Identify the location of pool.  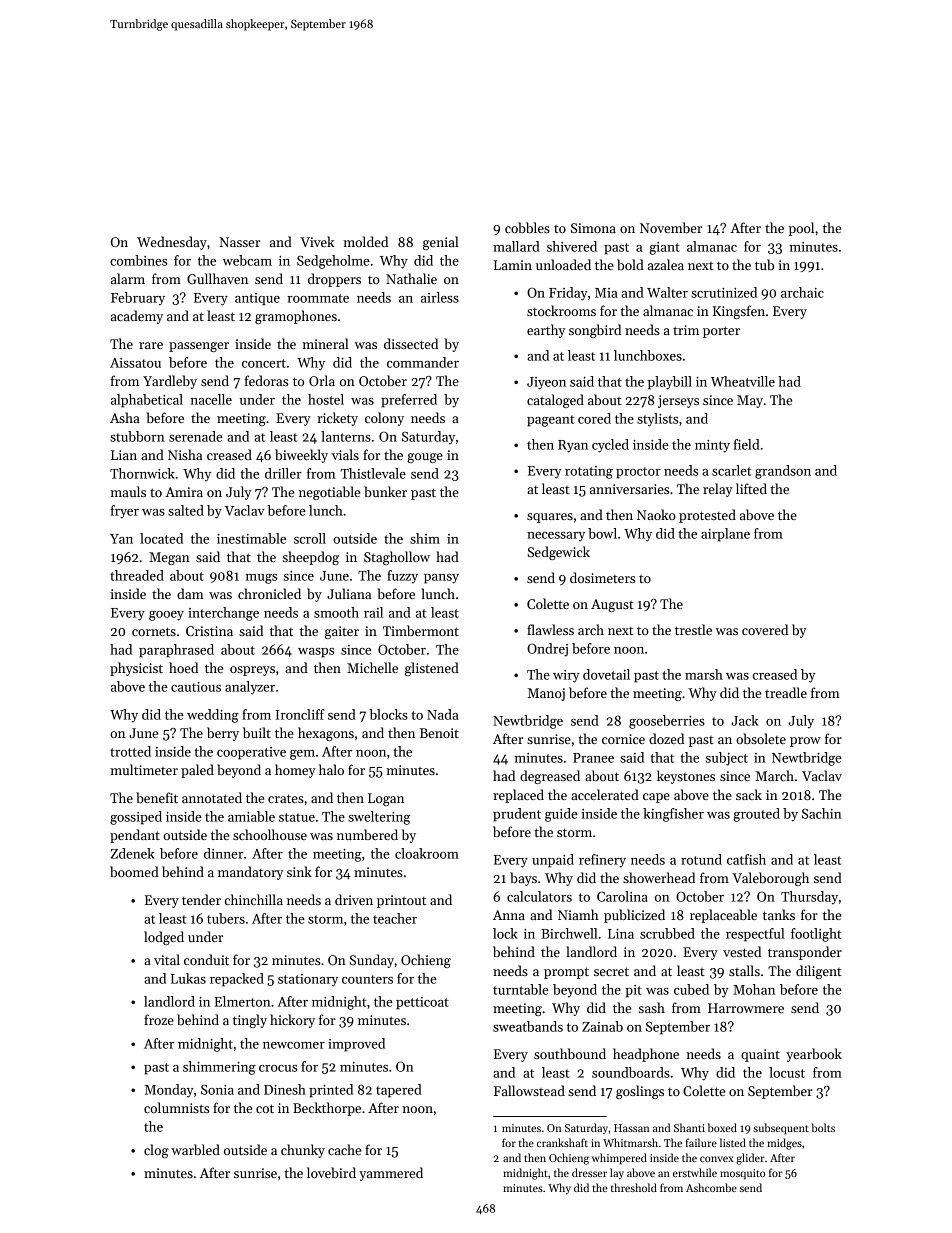
(801, 229).
